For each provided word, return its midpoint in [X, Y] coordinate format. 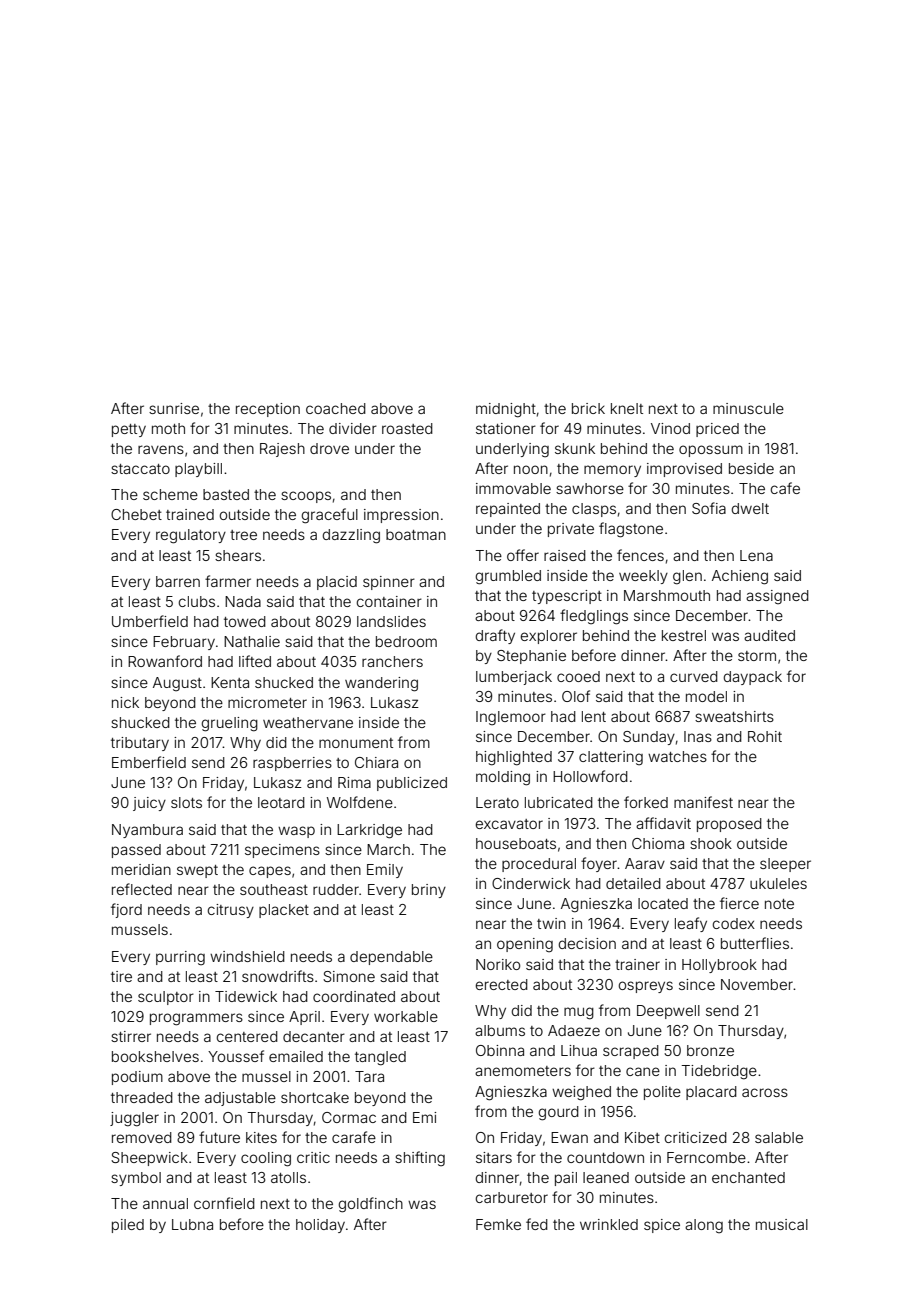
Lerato [497, 802]
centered [247, 1036]
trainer [637, 964]
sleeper [785, 865]
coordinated [354, 996]
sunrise [174, 408]
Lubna [192, 1224]
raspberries [292, 764]
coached [336, 408]
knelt [627, 408]
